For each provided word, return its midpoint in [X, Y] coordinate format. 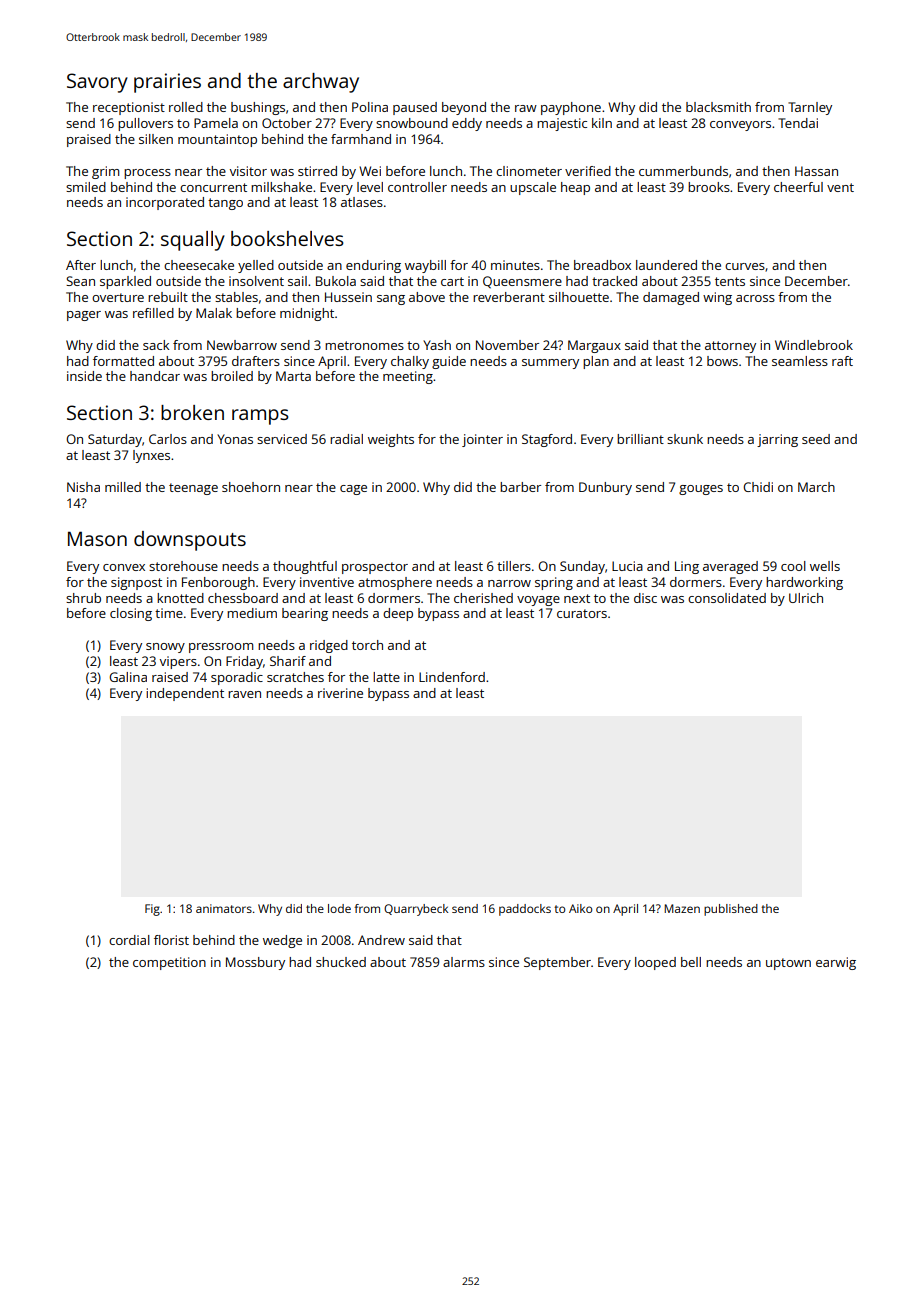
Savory [97, 83]
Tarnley [810, 108]
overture [118, 297]
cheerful [798, 187]
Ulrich [806, 598]
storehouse [183, 566]
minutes [515, 265]
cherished [483, 598]
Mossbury [255, 963]
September [557, 963]
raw [526, 108]
